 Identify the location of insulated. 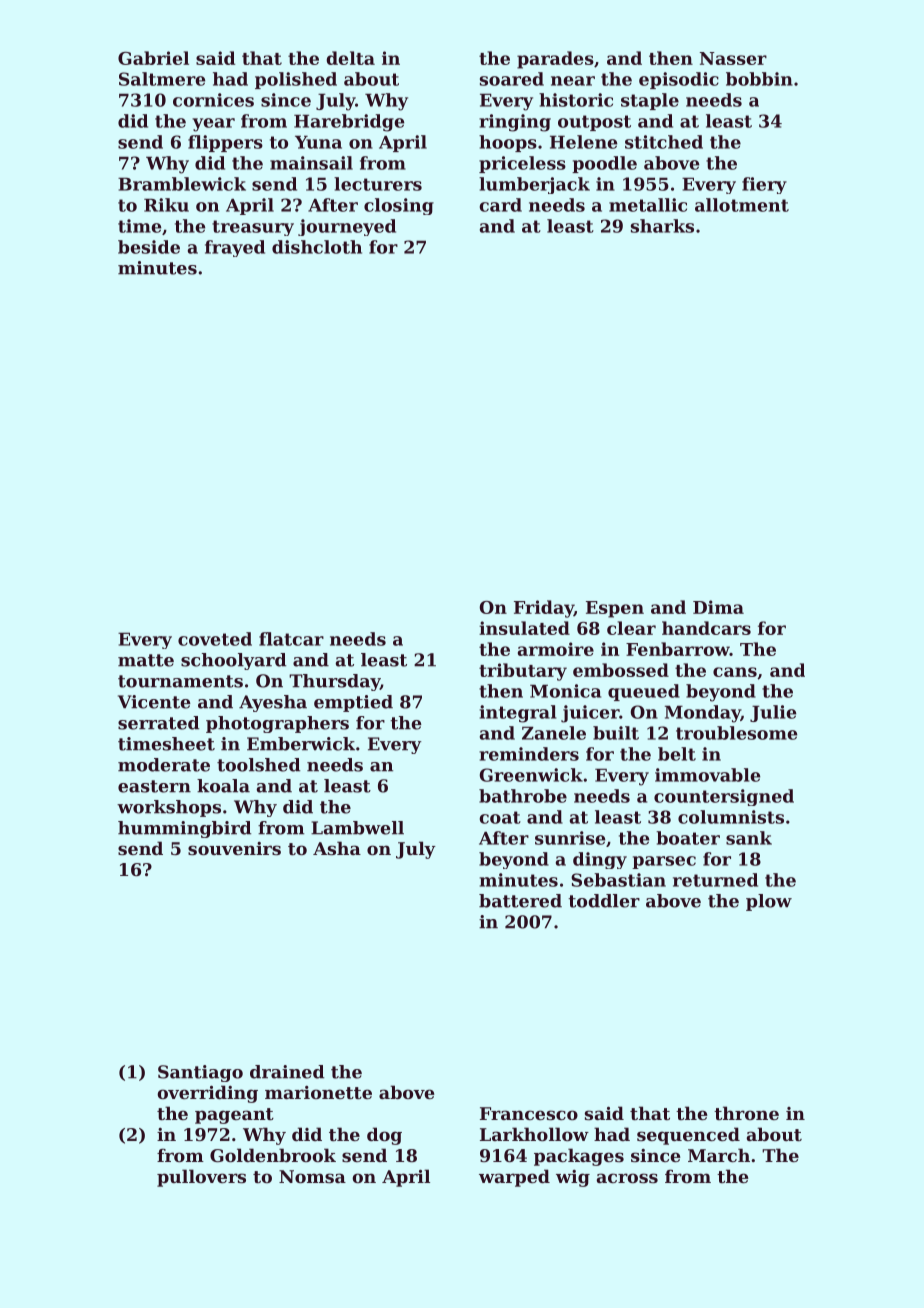
(524, 628).
